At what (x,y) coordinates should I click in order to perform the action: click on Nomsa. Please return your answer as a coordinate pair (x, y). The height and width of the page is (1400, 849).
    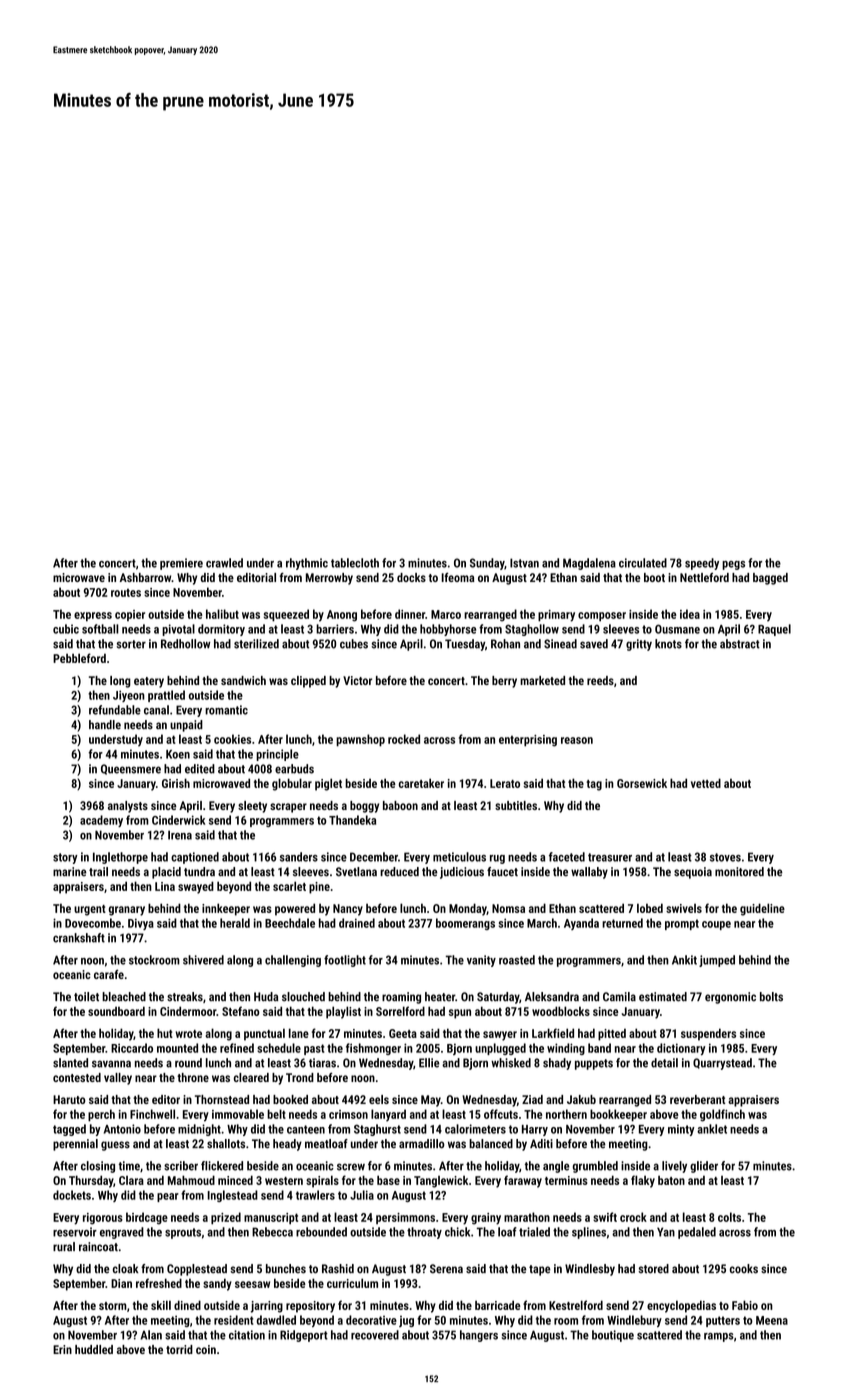
    Looking at the image, I should click on (508, 908).
